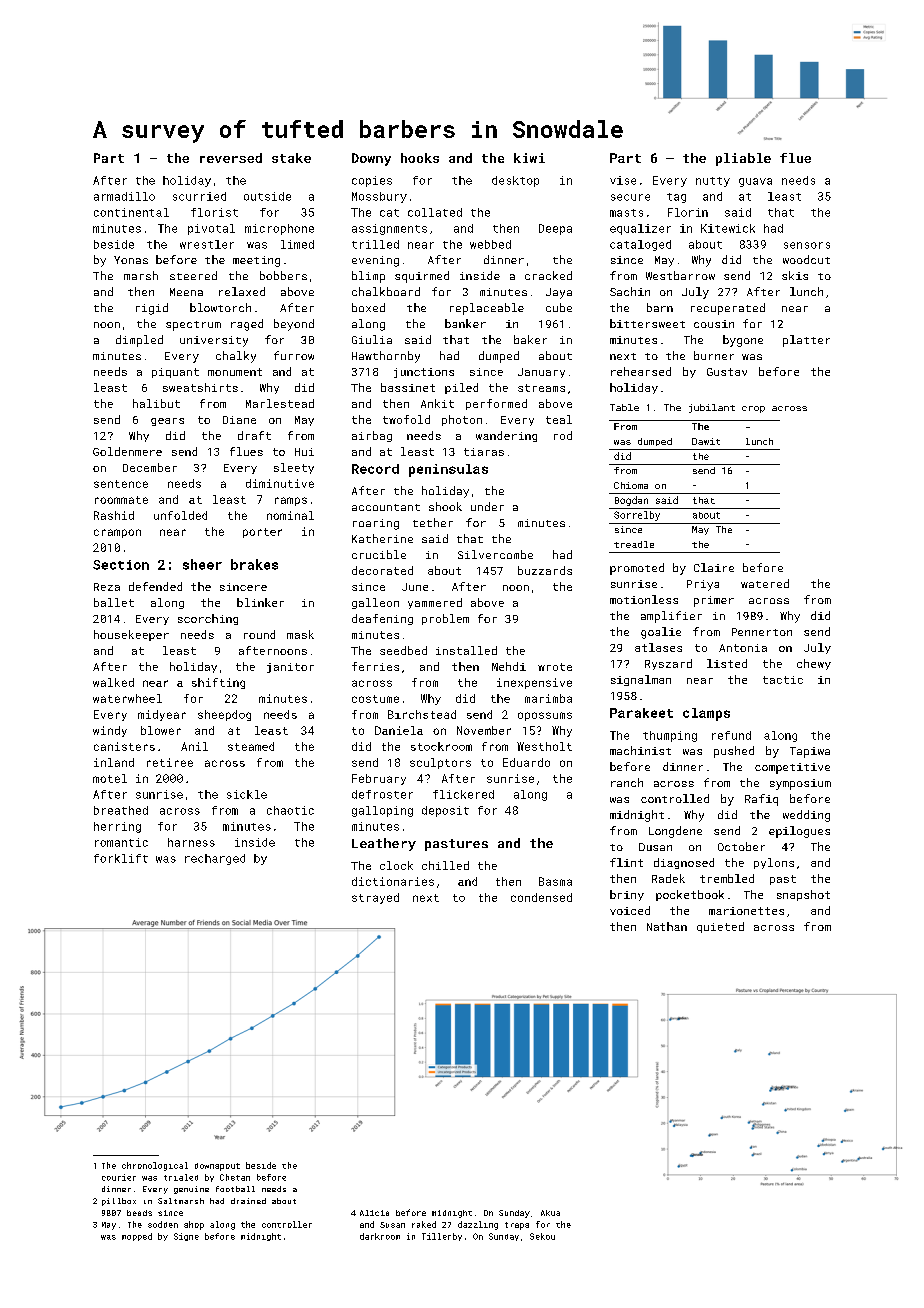 The width and height of the screenshot is (924, 1308). Describe the element at coordinates (542, 1236) in the screenshot. I see `Sekou` at that location.
